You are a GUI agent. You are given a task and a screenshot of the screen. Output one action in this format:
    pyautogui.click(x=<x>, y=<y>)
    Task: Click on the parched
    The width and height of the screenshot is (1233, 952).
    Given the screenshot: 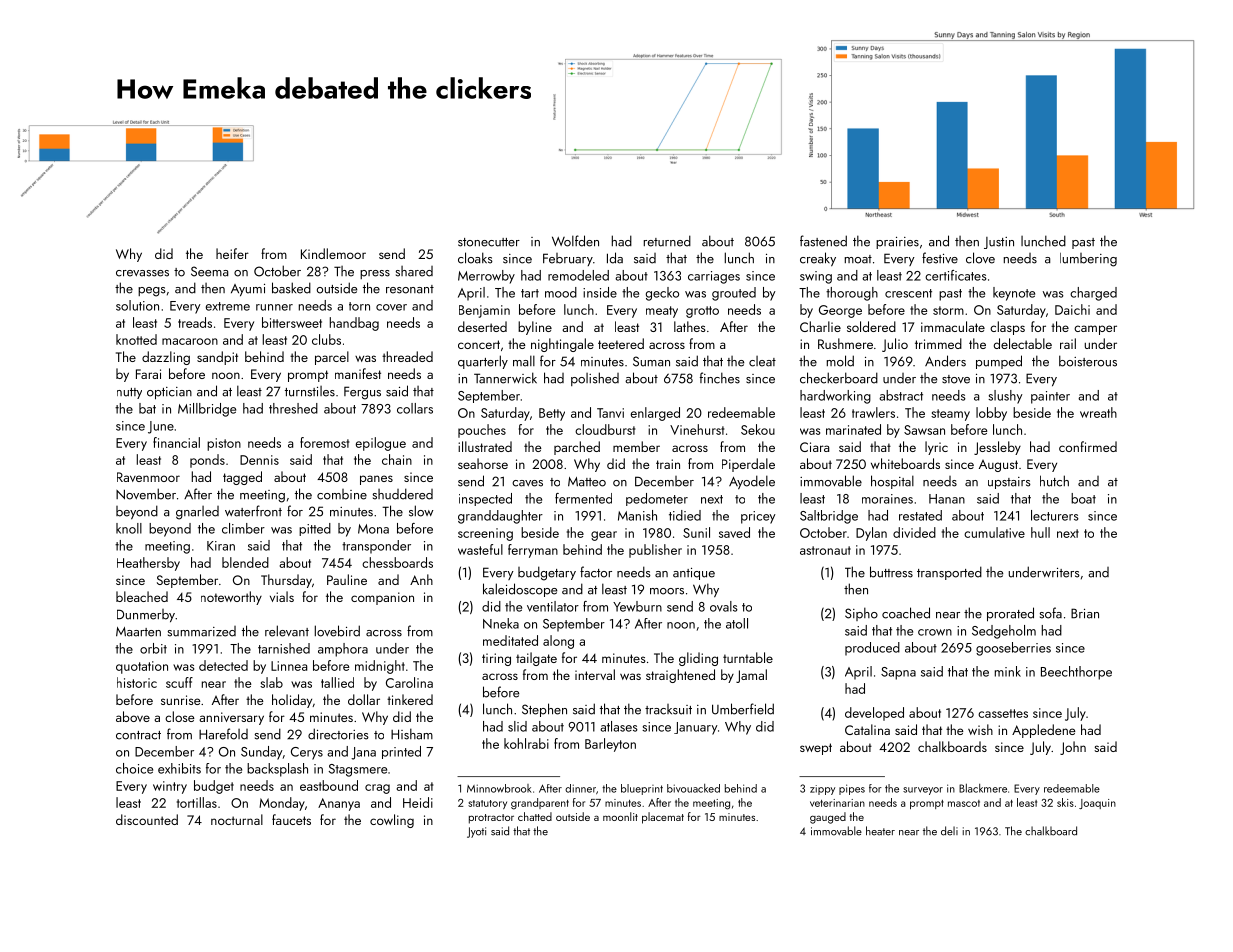 What is the action you would take?
    pyautogui.click(x=577, y=448)
